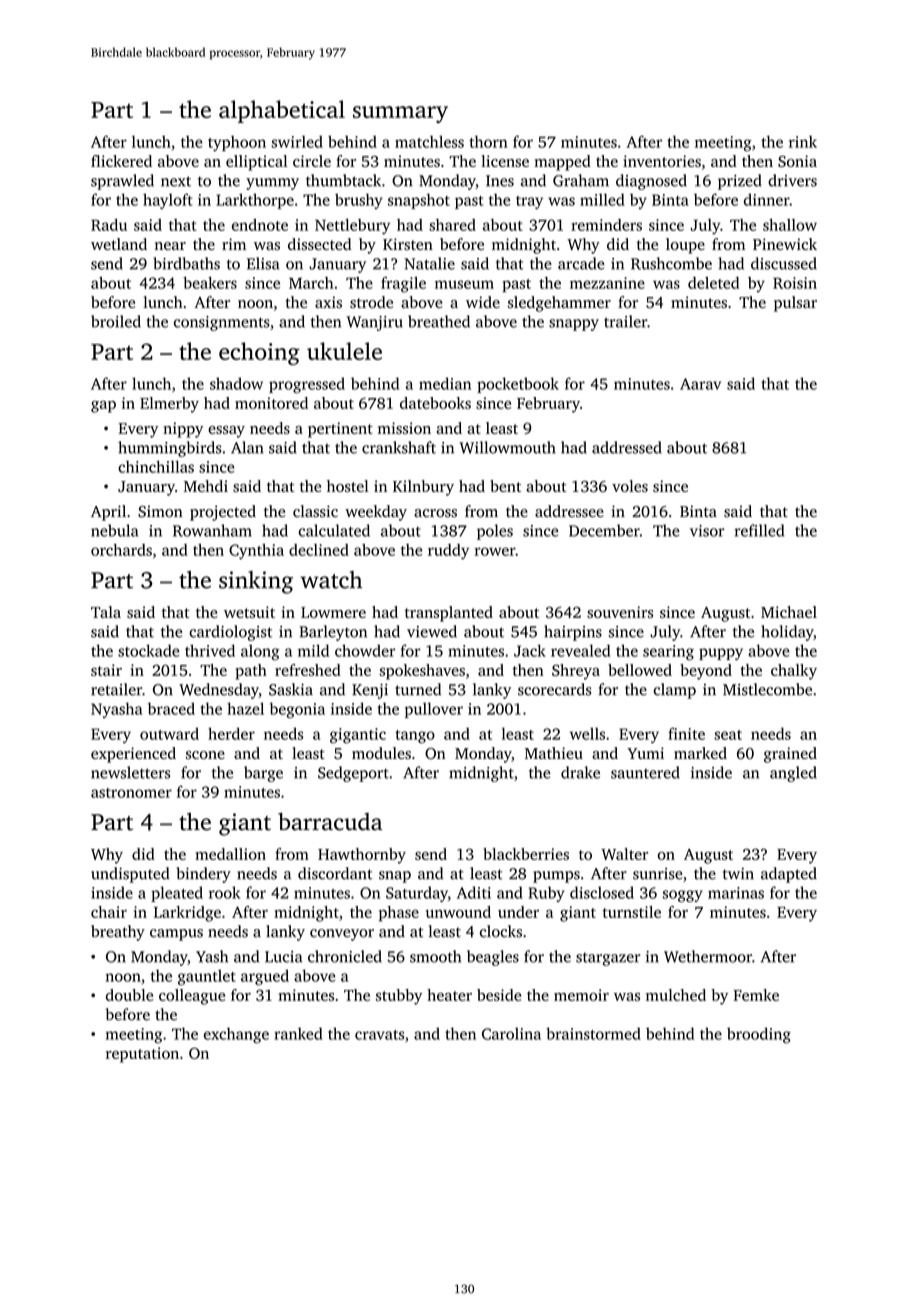 The width and height of the screenshot is (908, 1316). Describe the element at coordinates (399, 447) in the screenshot. I see `crankshaft` at that location.
